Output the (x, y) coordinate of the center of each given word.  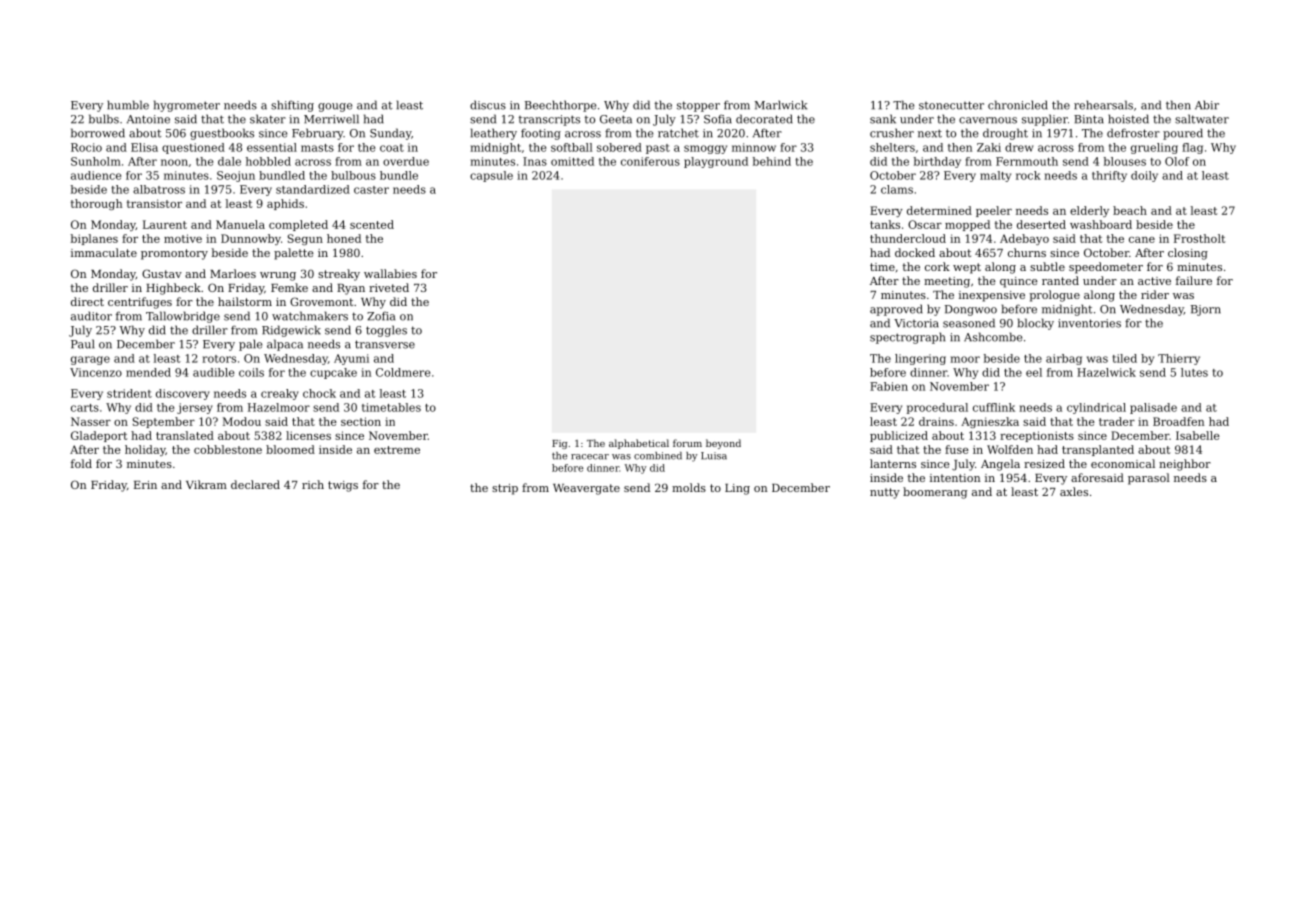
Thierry (1179, 359)
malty (995, 176)
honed (344, 238)
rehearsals (1103, 105)
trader (1117, 421)
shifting (292, 106)
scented (372, 224)
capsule (491, 176)
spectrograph (907, 338)
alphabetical (639, 444)
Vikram (206, 484)
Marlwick (780, 105)
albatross (159, 189)
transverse (385, 344)
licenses (308, 435)
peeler (994, 211)
